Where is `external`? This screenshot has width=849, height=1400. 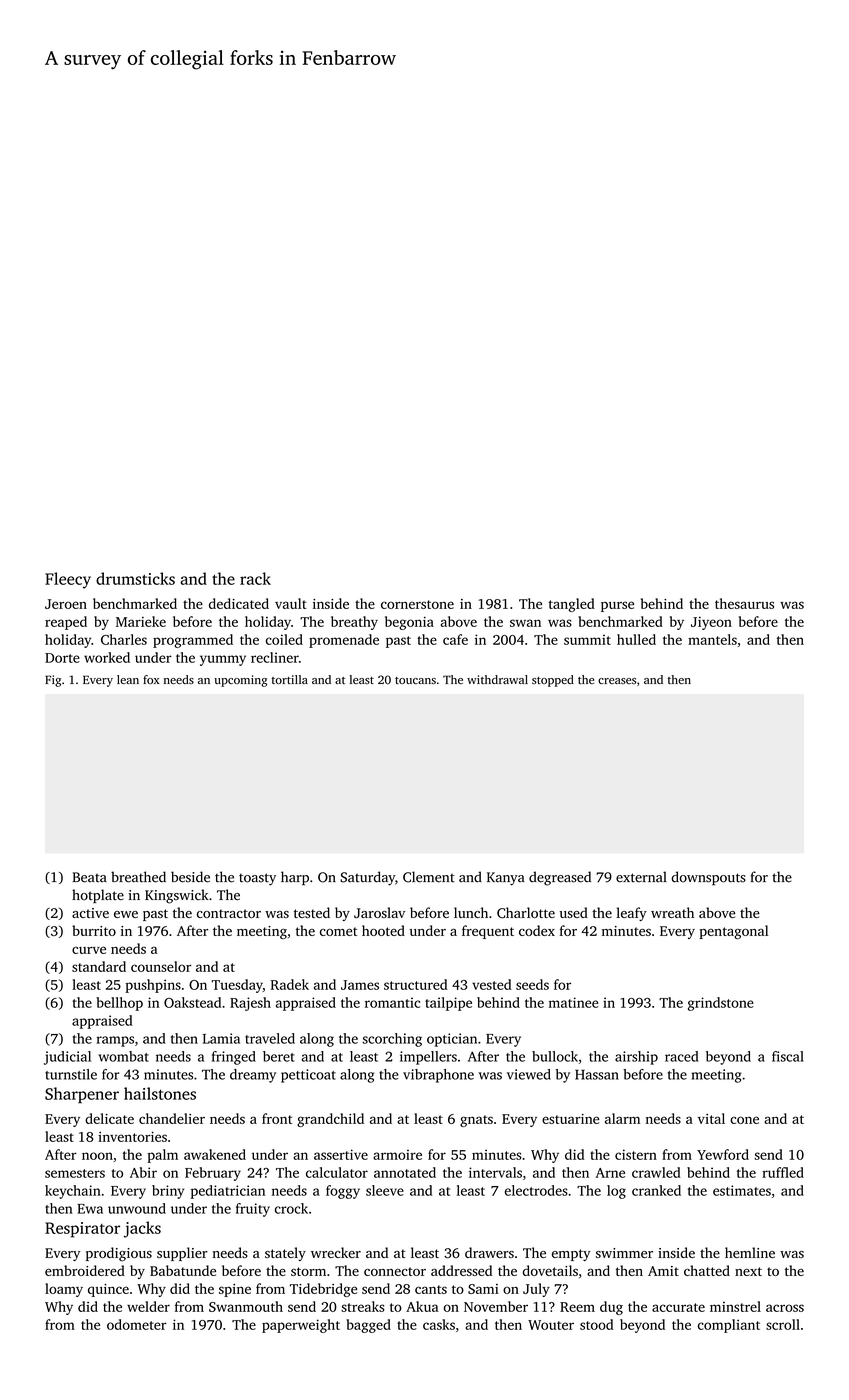 external is located at coordinates (641, 877).
